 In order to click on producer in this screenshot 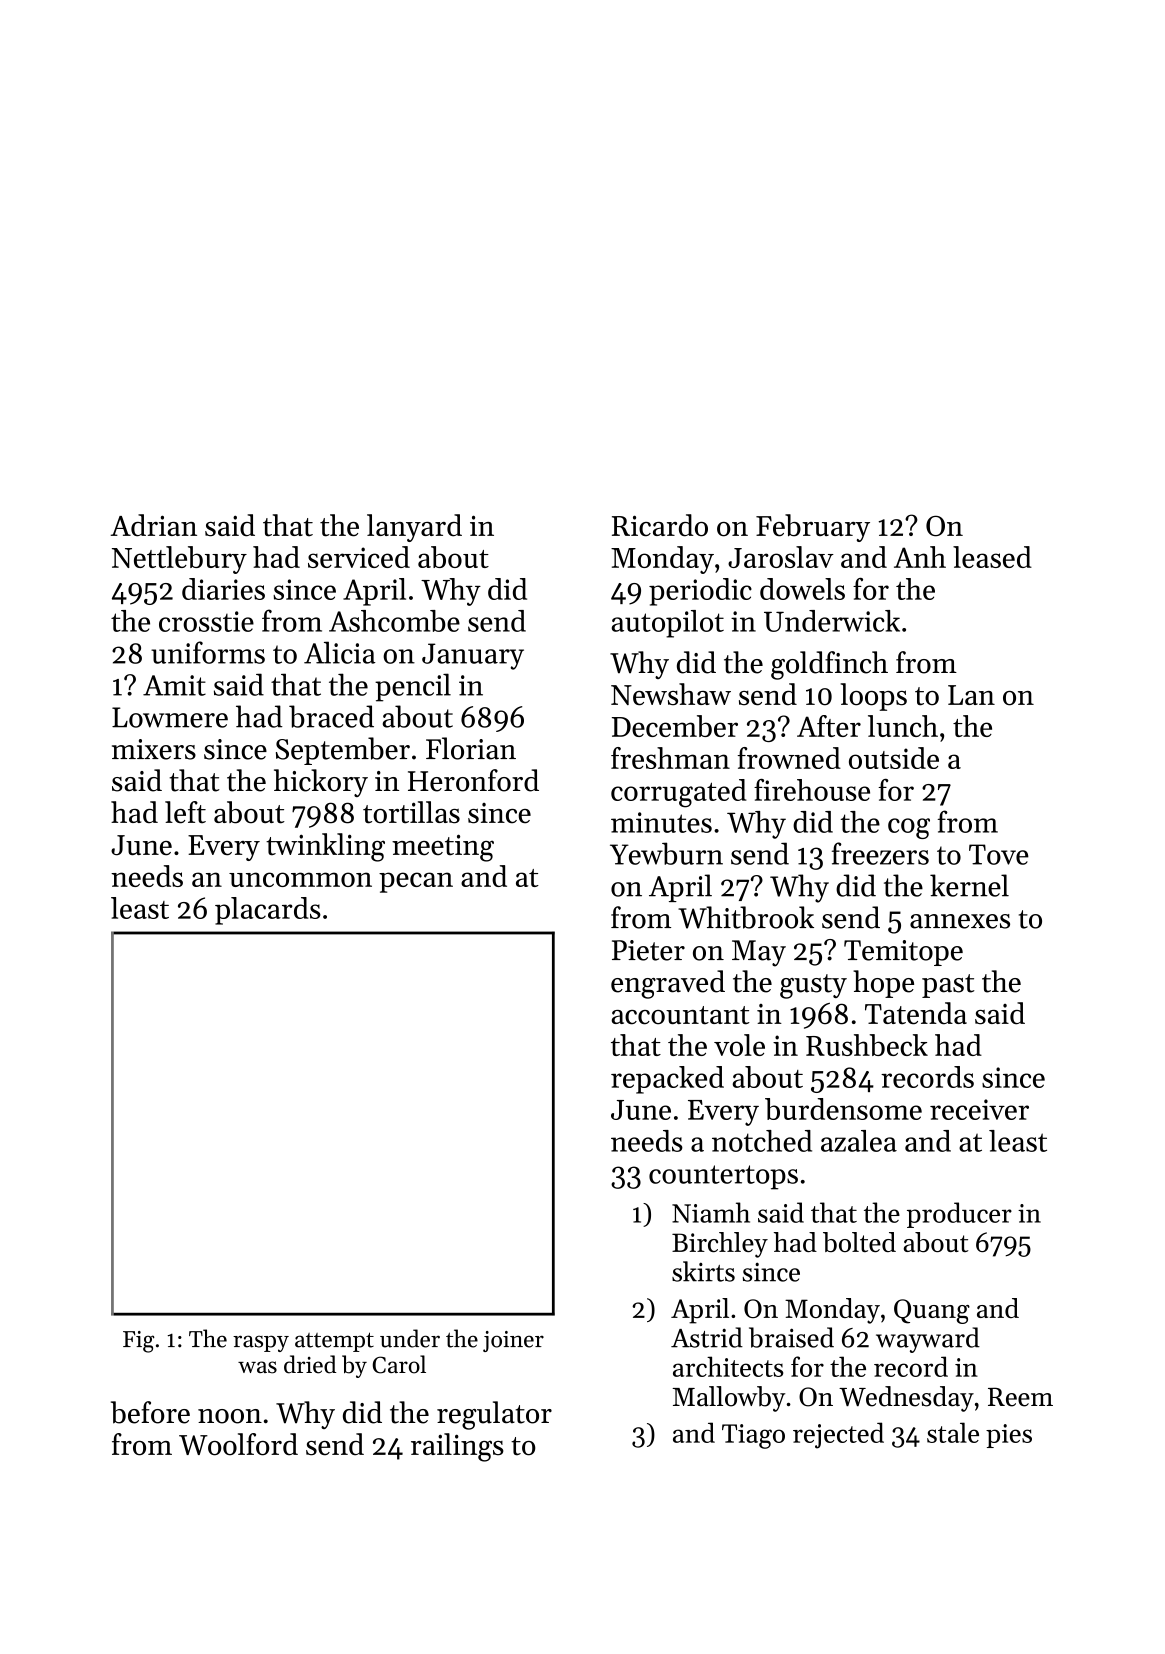, I will do `click(959, 1215)`.
